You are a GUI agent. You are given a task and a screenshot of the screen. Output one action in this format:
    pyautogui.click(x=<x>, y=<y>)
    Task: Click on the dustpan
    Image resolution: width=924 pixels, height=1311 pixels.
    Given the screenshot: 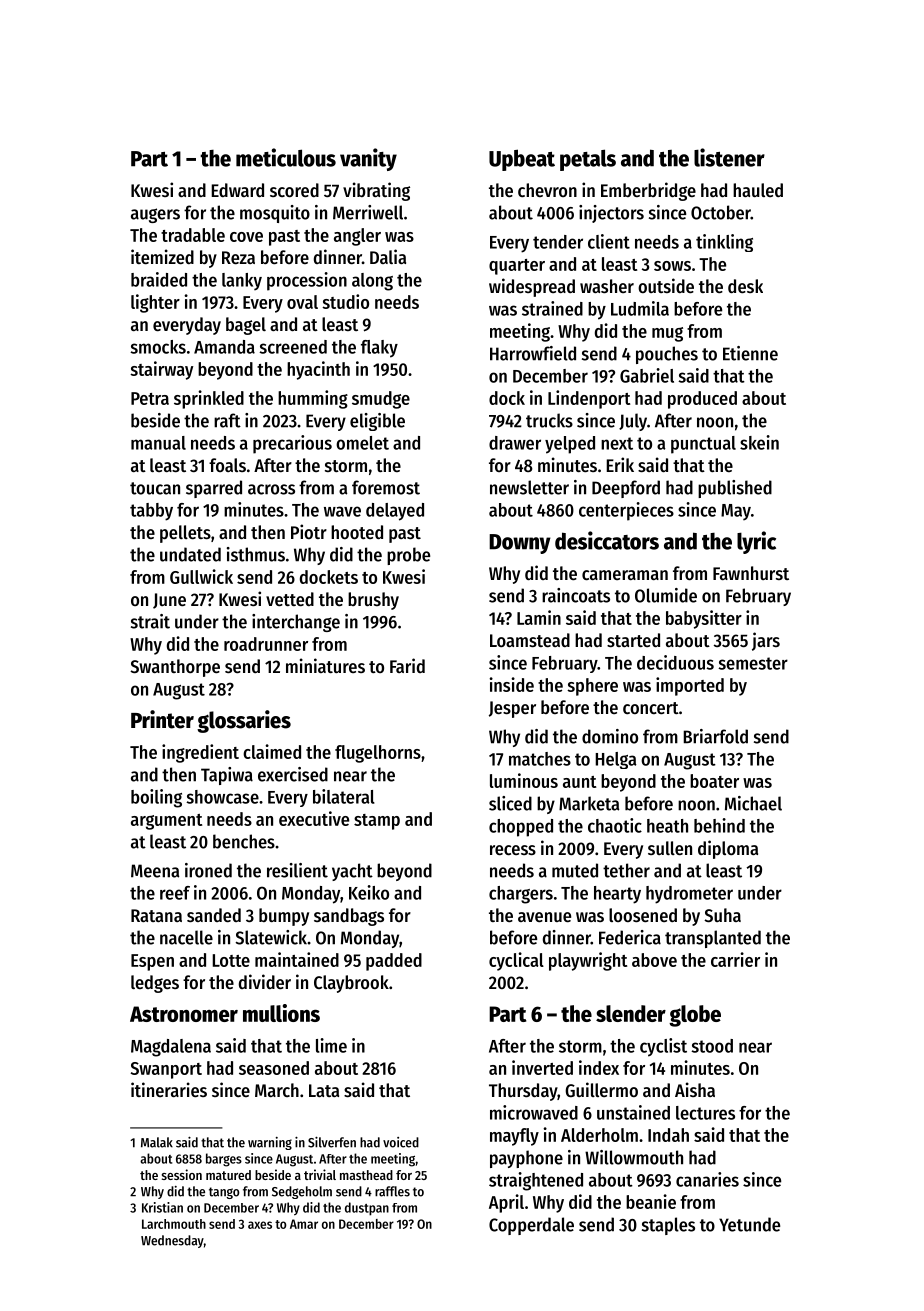 What is the action you would take?
    pyautogui.click(x=367, y=1209)
